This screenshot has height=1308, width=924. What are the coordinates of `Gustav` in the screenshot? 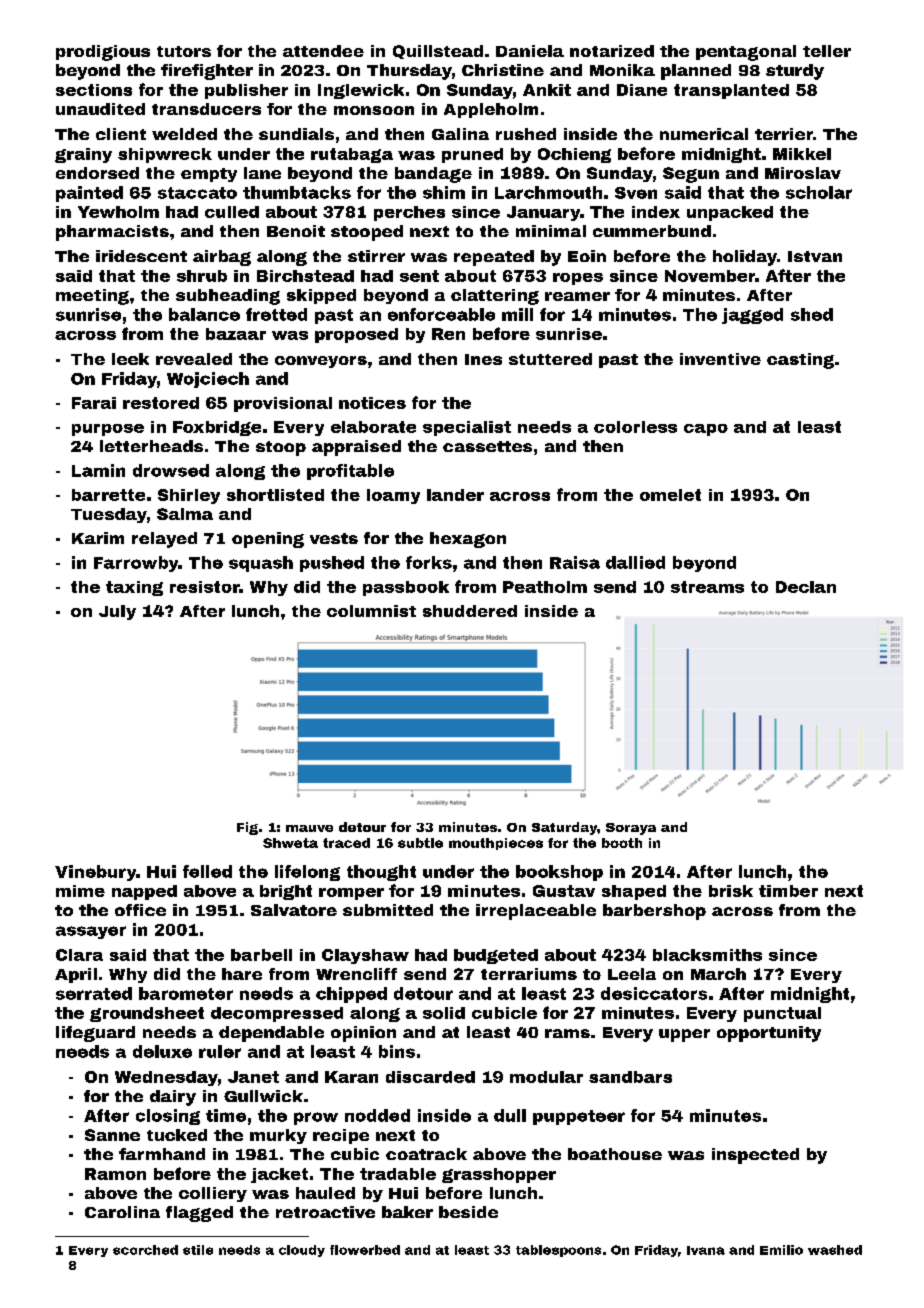 It's located at (564, 891).
